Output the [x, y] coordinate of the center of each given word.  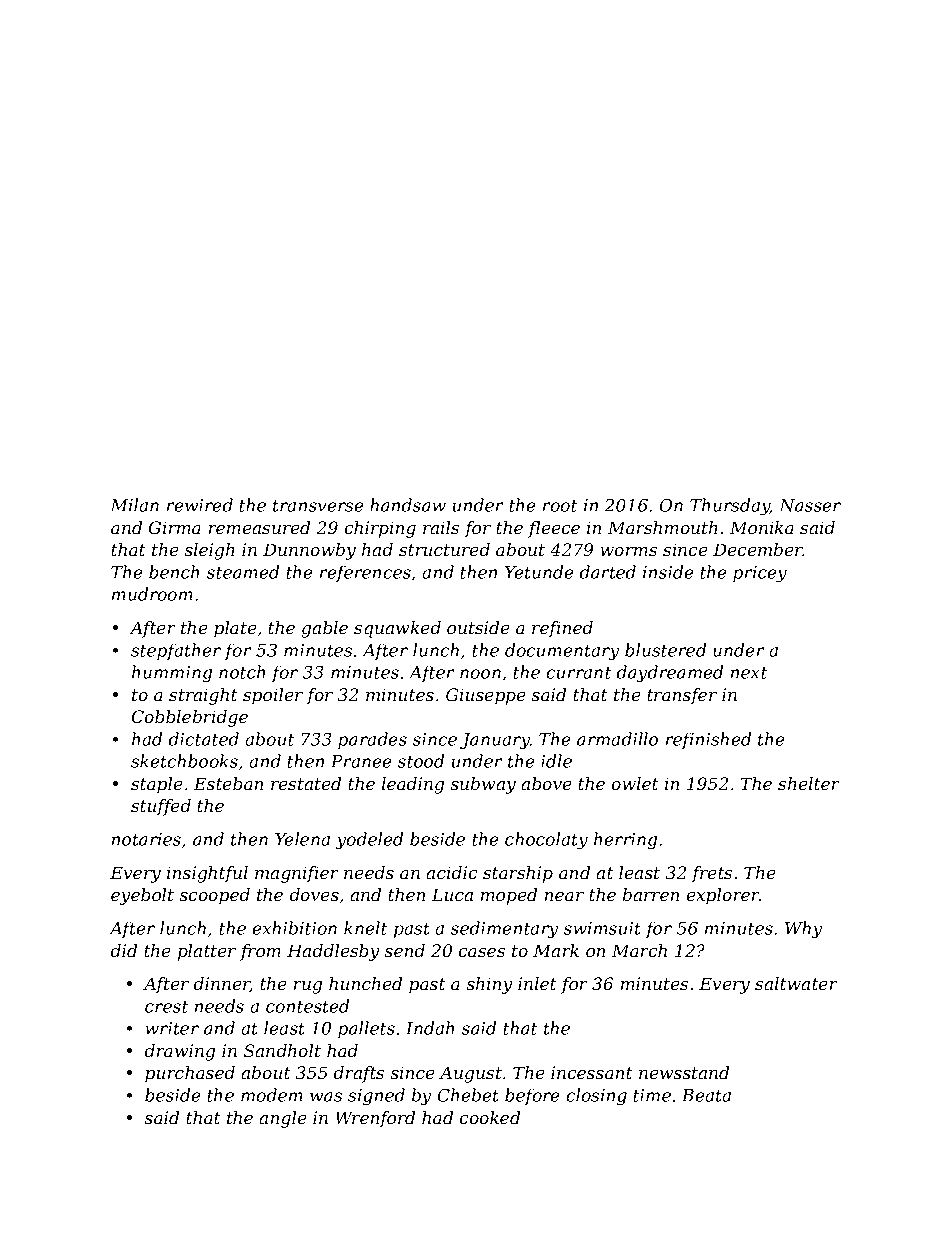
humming [172, 674]
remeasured [259, 527]
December [758, 549]
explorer [723, 896]
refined [562, 629]
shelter [809, 783]
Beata [706, 1095]
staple [157, 785]
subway [483, 785]
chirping [380, 529]
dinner [222, 984]
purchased [190, 1074]
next [749, 673]
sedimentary [504, 930]
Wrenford [375, 1119]
